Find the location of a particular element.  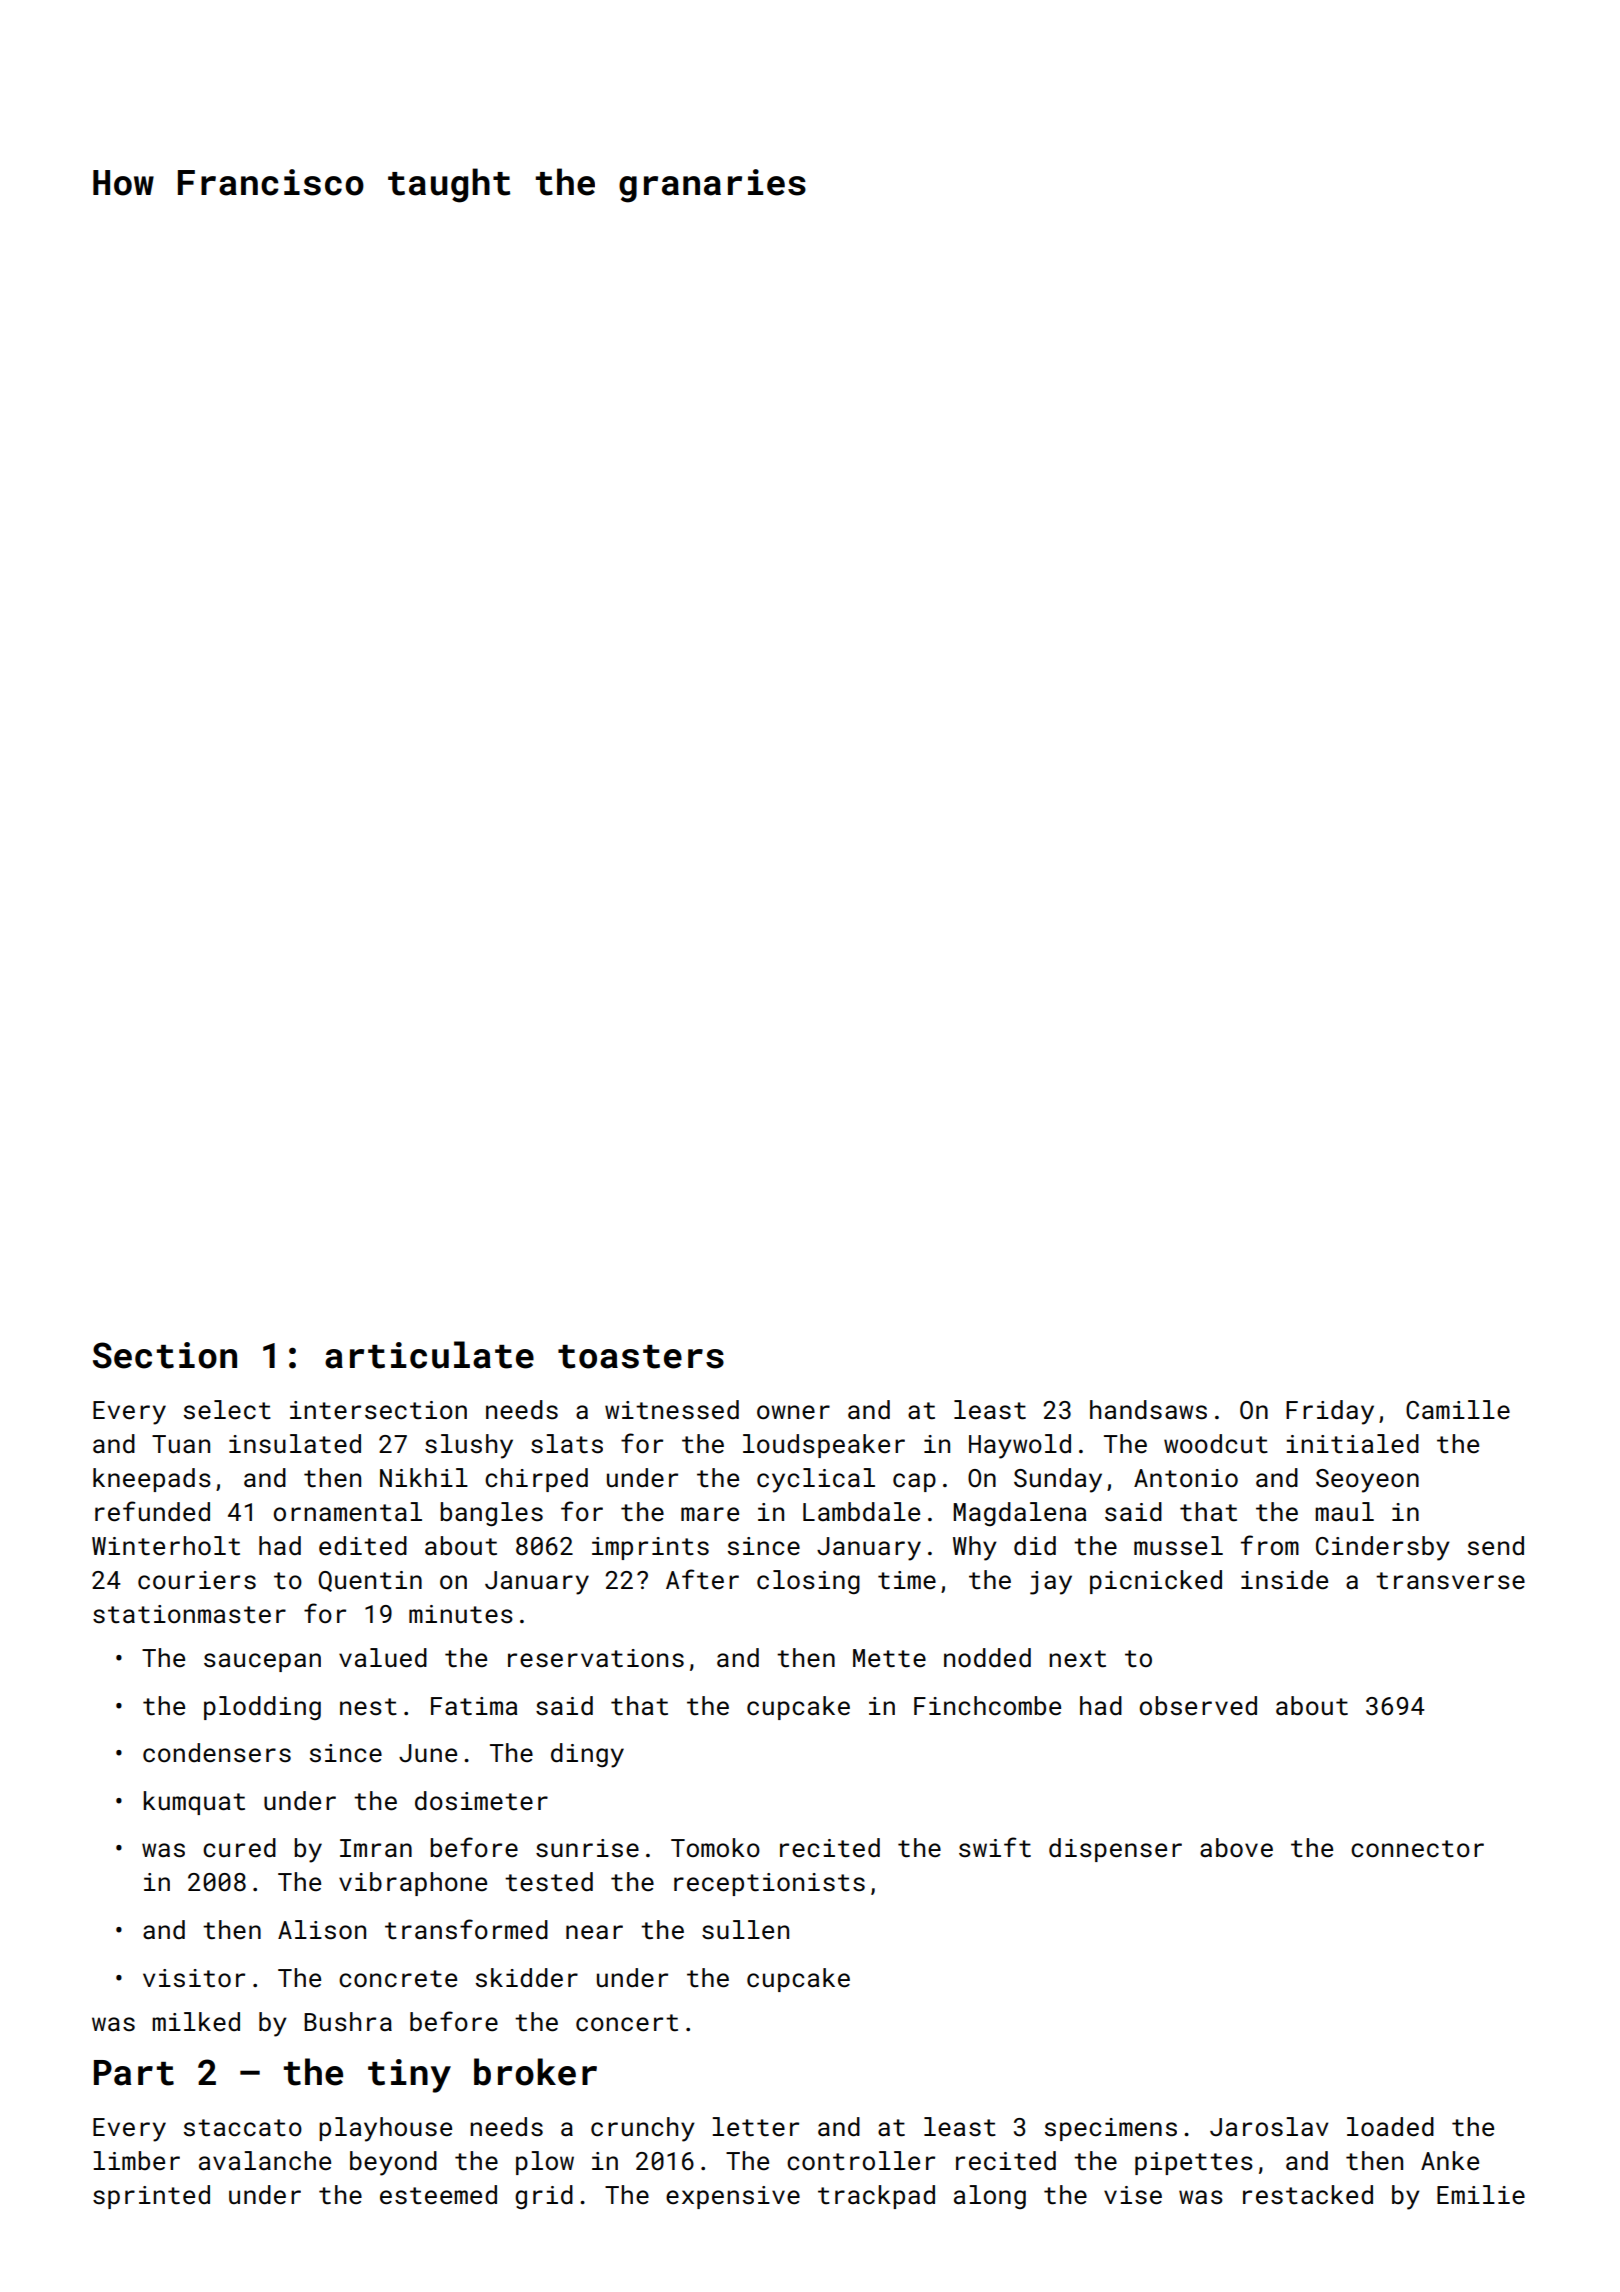

Tuan is located at coordinates (181, 1444).
